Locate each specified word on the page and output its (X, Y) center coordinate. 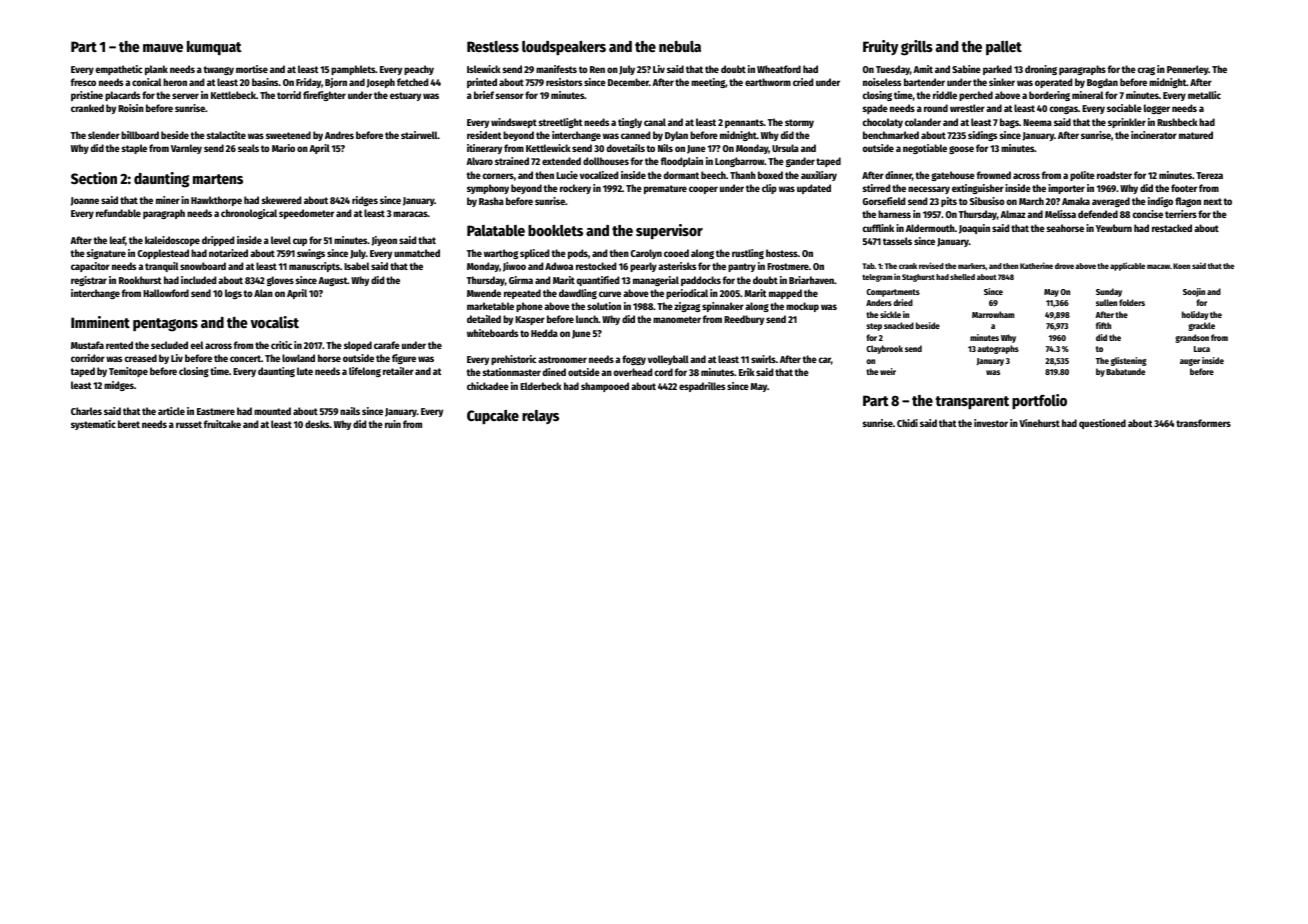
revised (931, 265)
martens (218, 179)
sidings (982, 136)
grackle (1201, 326)
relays (540, 417)
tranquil (161, 267)
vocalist (274, 322)
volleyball (668, 360)
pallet (1004, 48)
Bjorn (336, 83)
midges (119, 386)
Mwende (484, 293)
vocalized (599, 175)
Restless (493, 46)
